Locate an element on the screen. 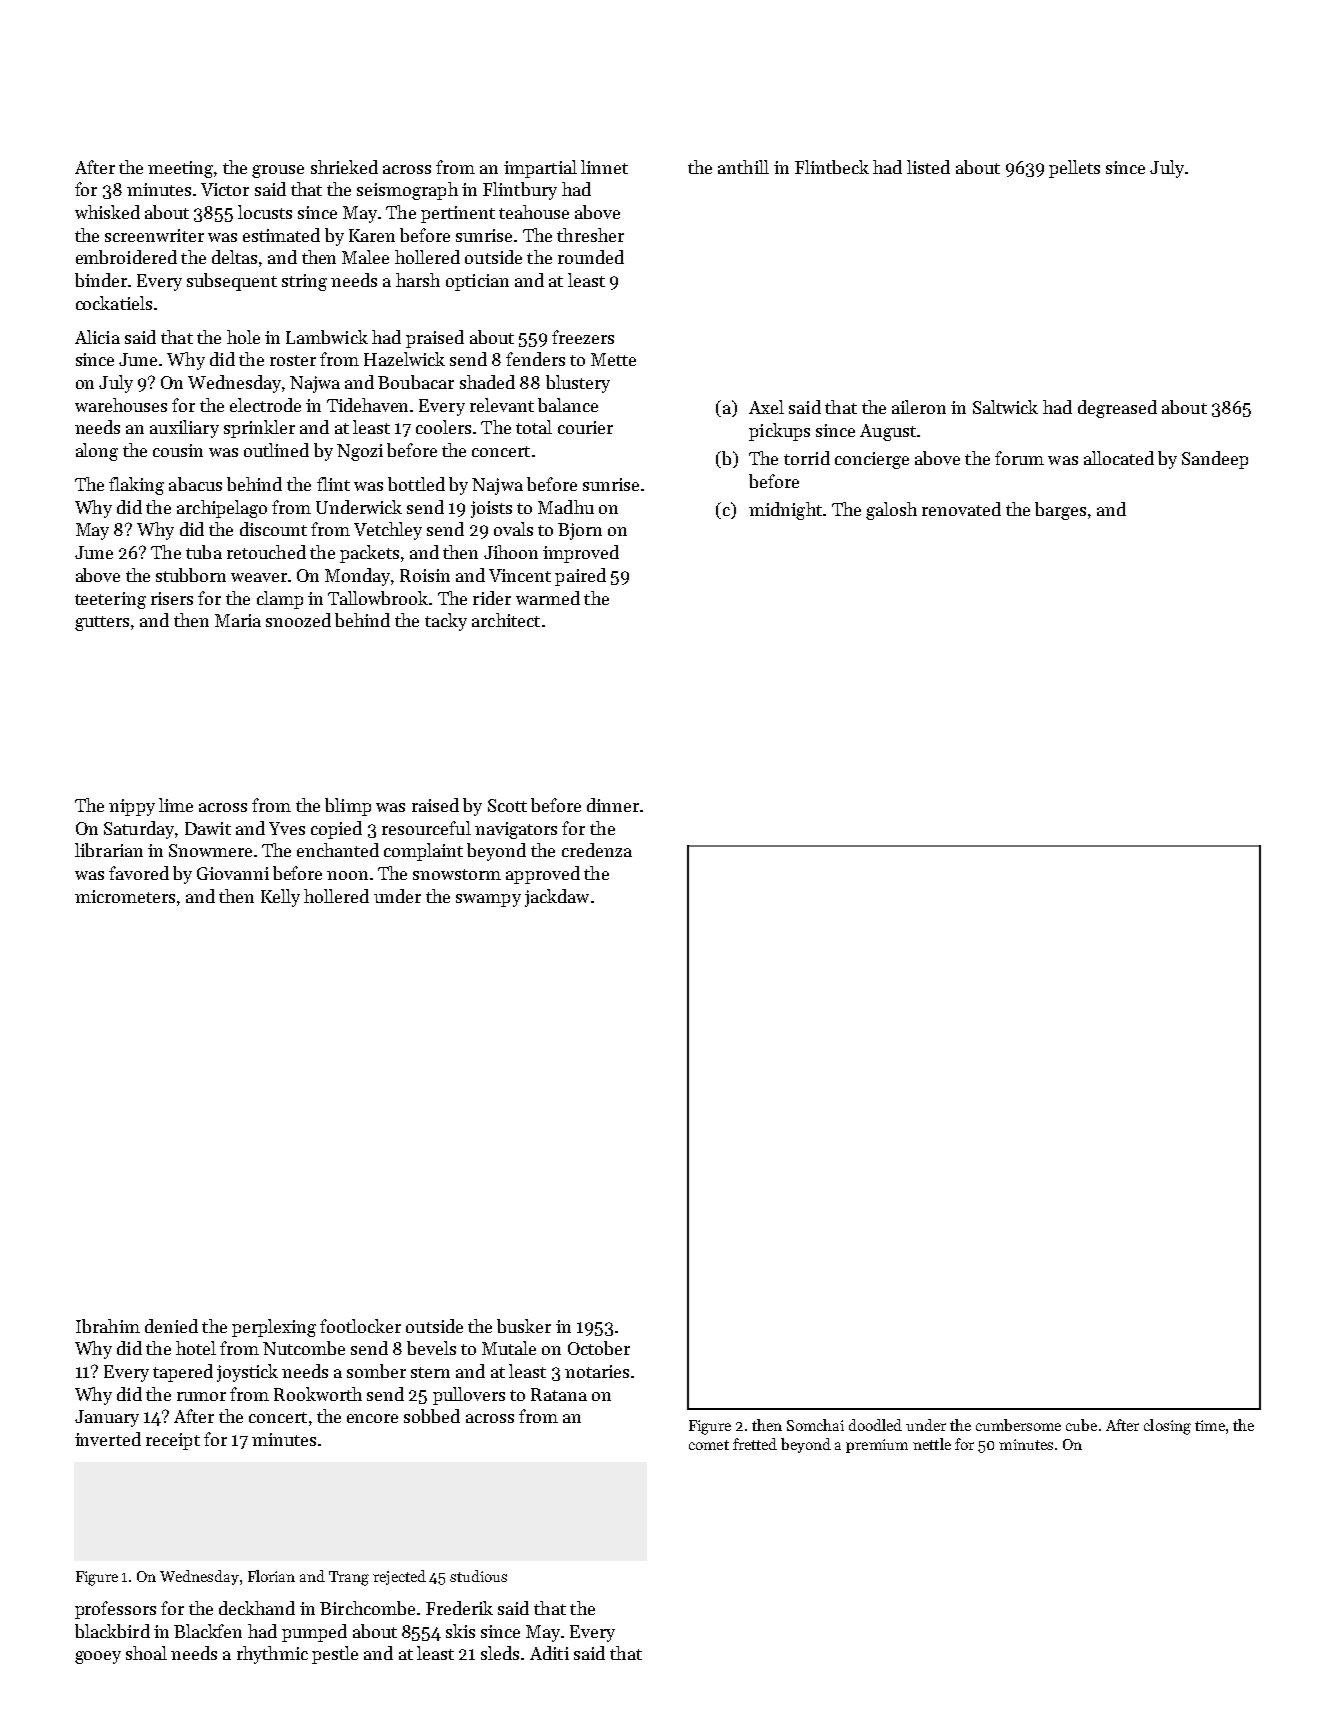 The height and width of the screenshot is (1728, 1335). flaking is located at coordinates (136, 486).
